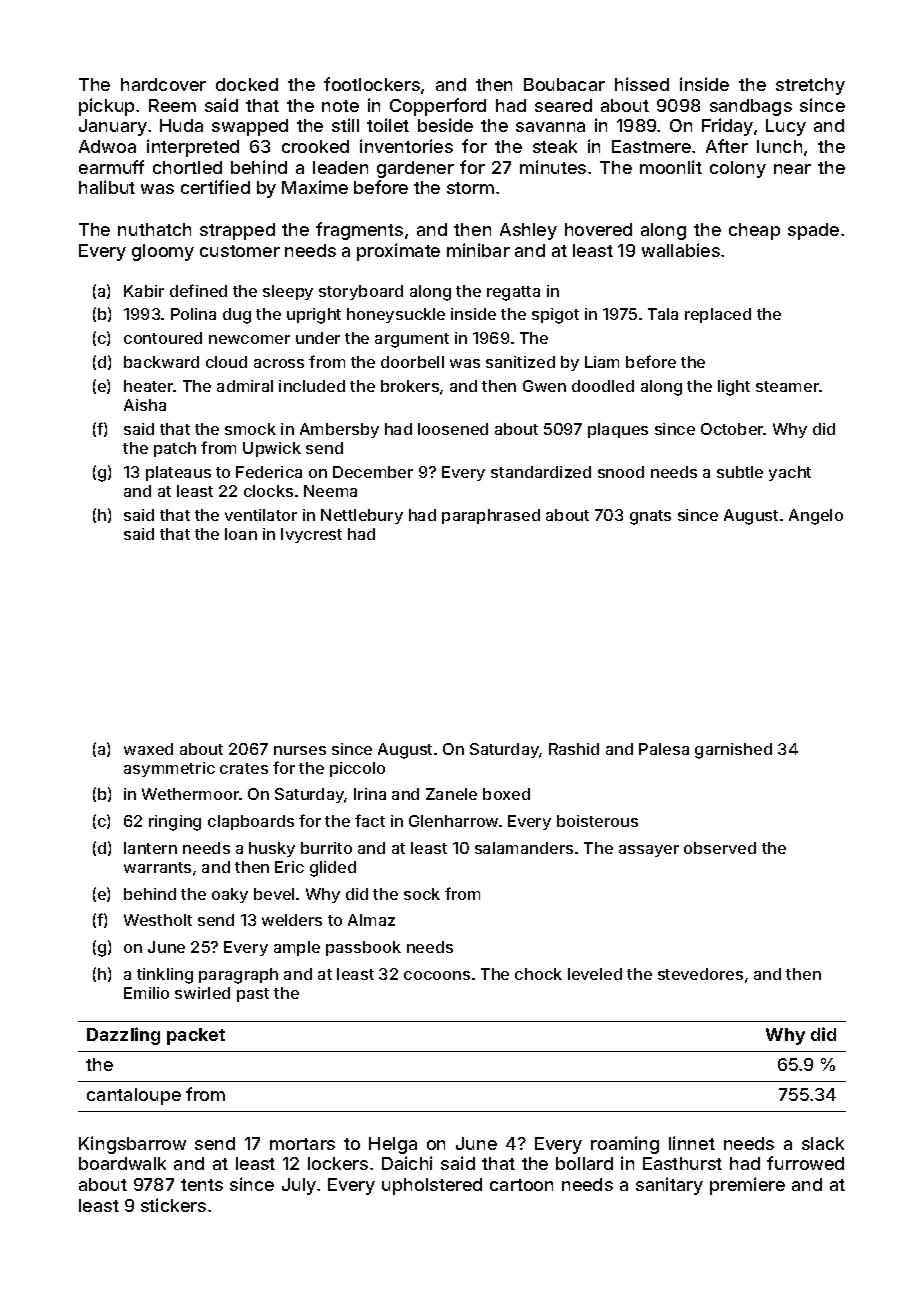  Describe the element at coordinates (148, 749) in the page. I see `waxed` at that location.
